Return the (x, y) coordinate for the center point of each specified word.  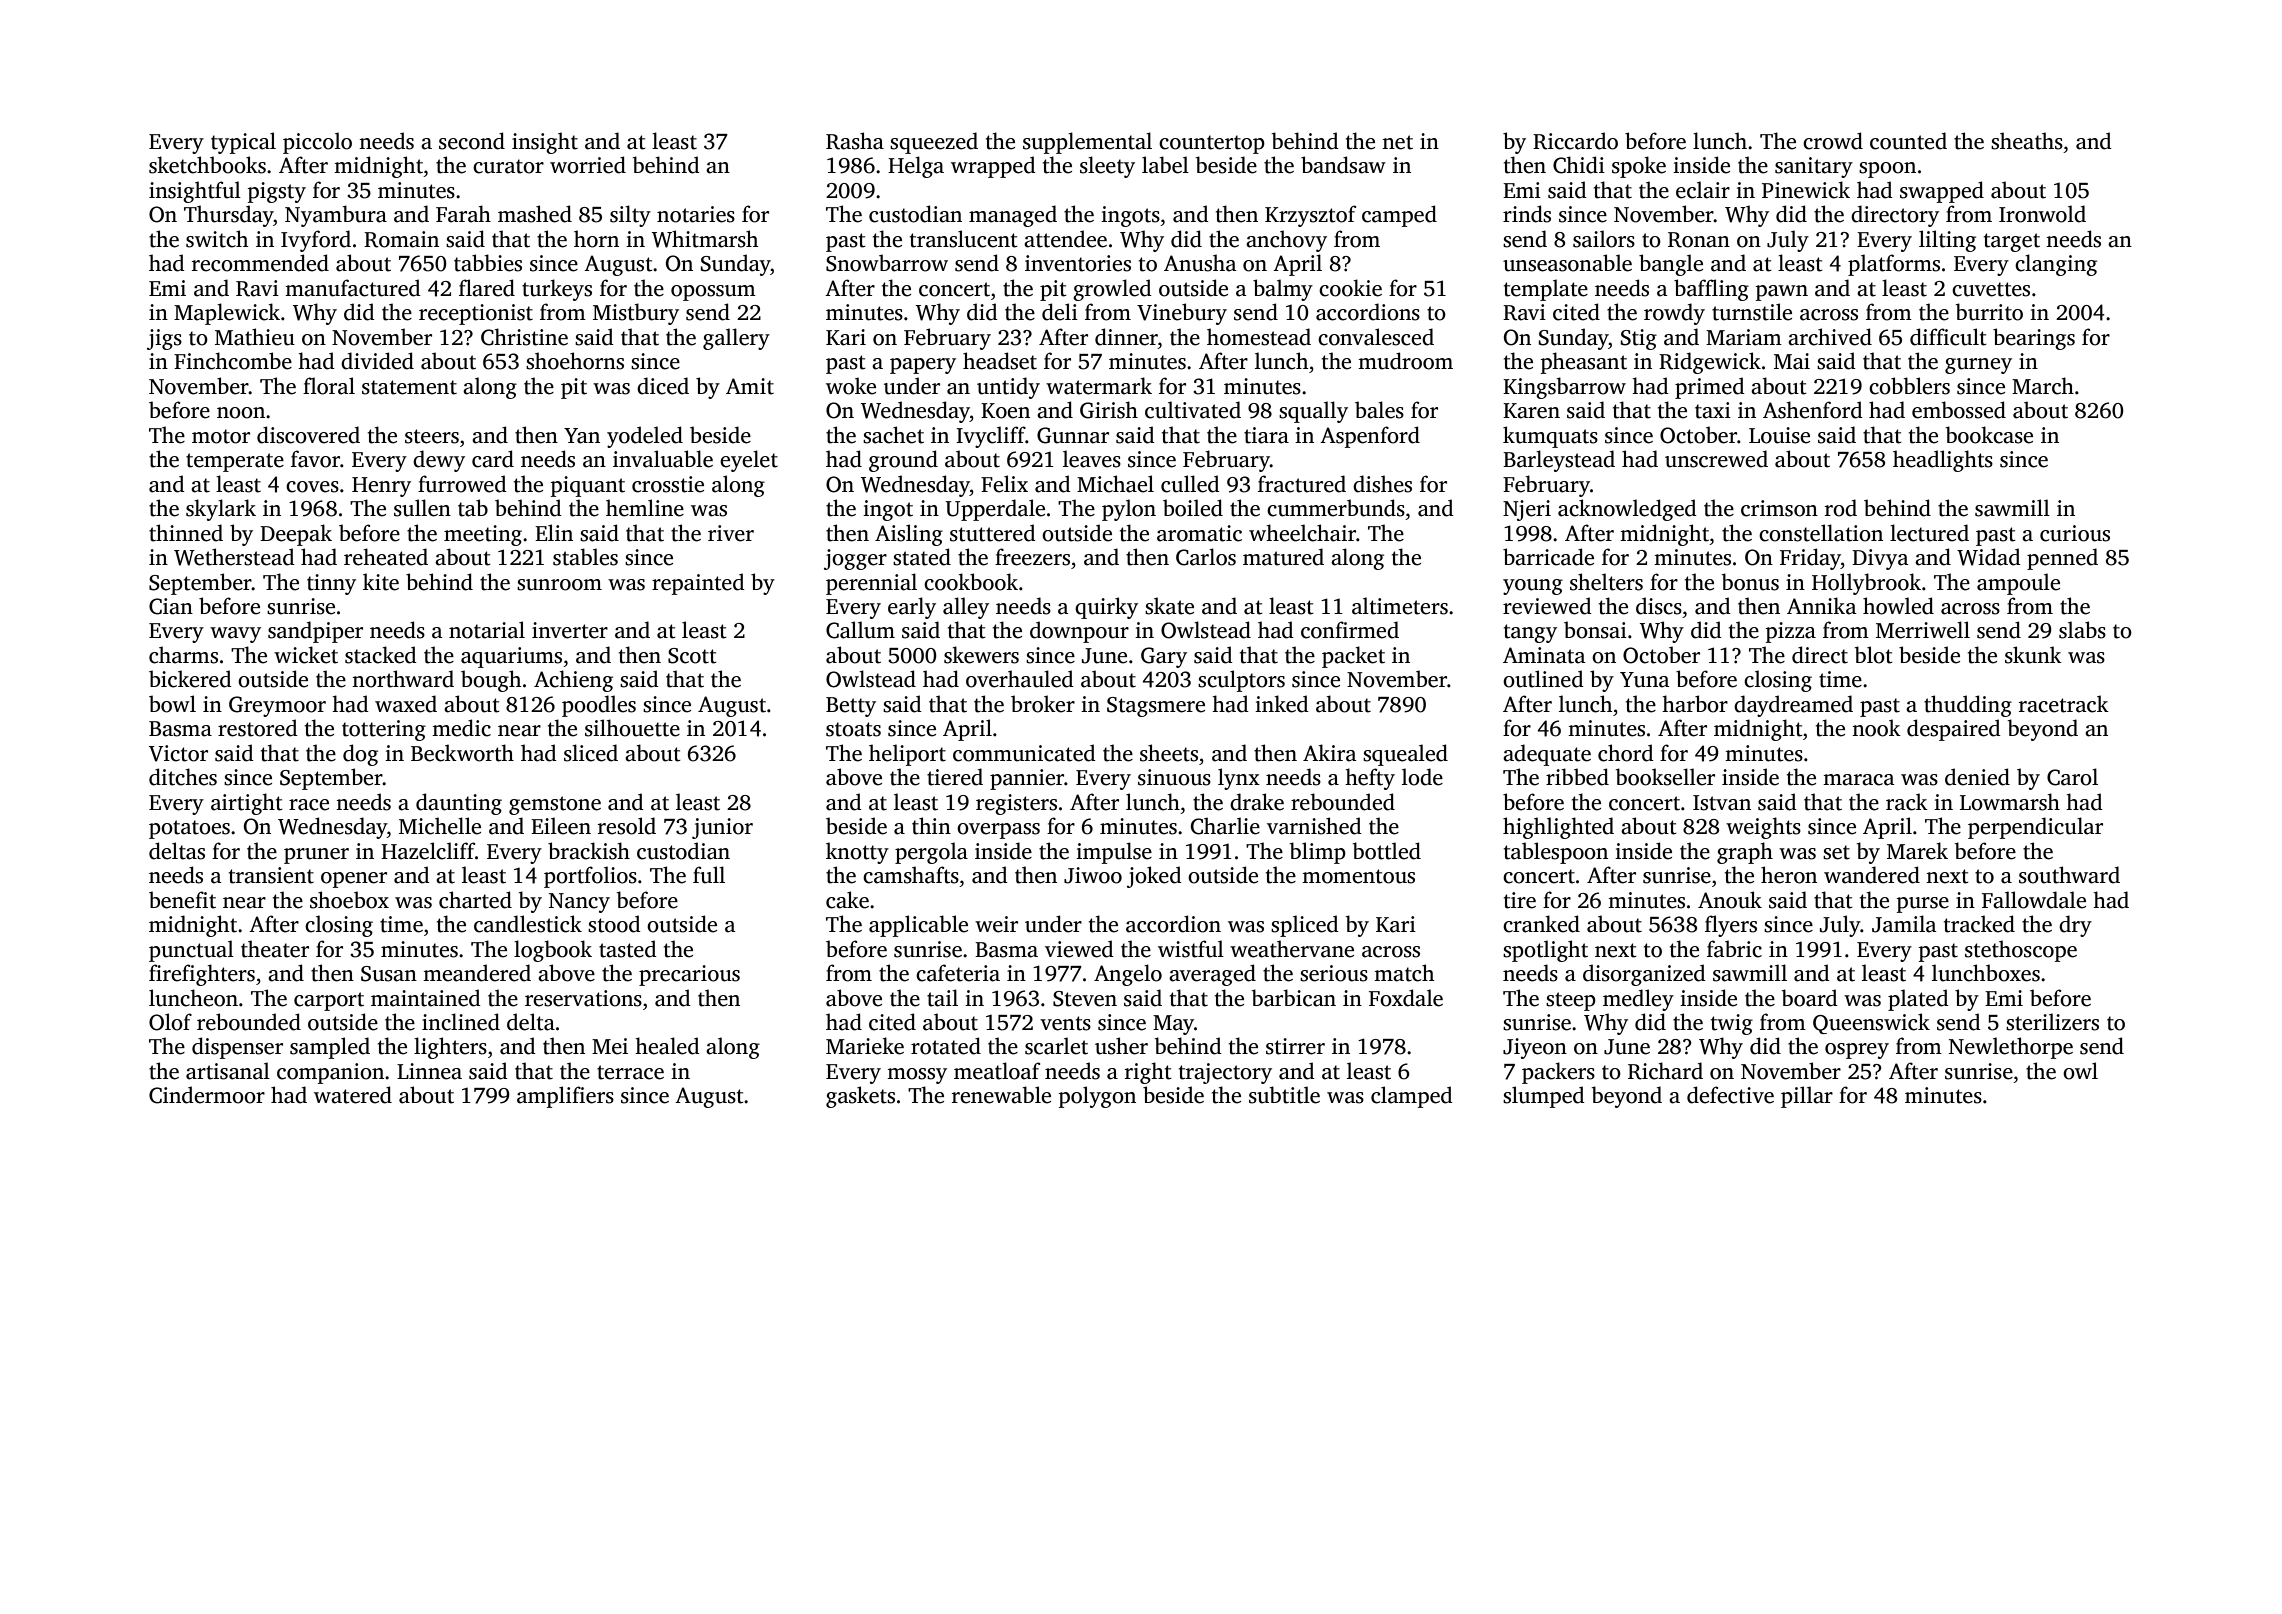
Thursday (228, 216)
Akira (1330, 753)
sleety (1107, 167)
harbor (1695, 704)
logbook (553, 951)
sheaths (2027, 141)
